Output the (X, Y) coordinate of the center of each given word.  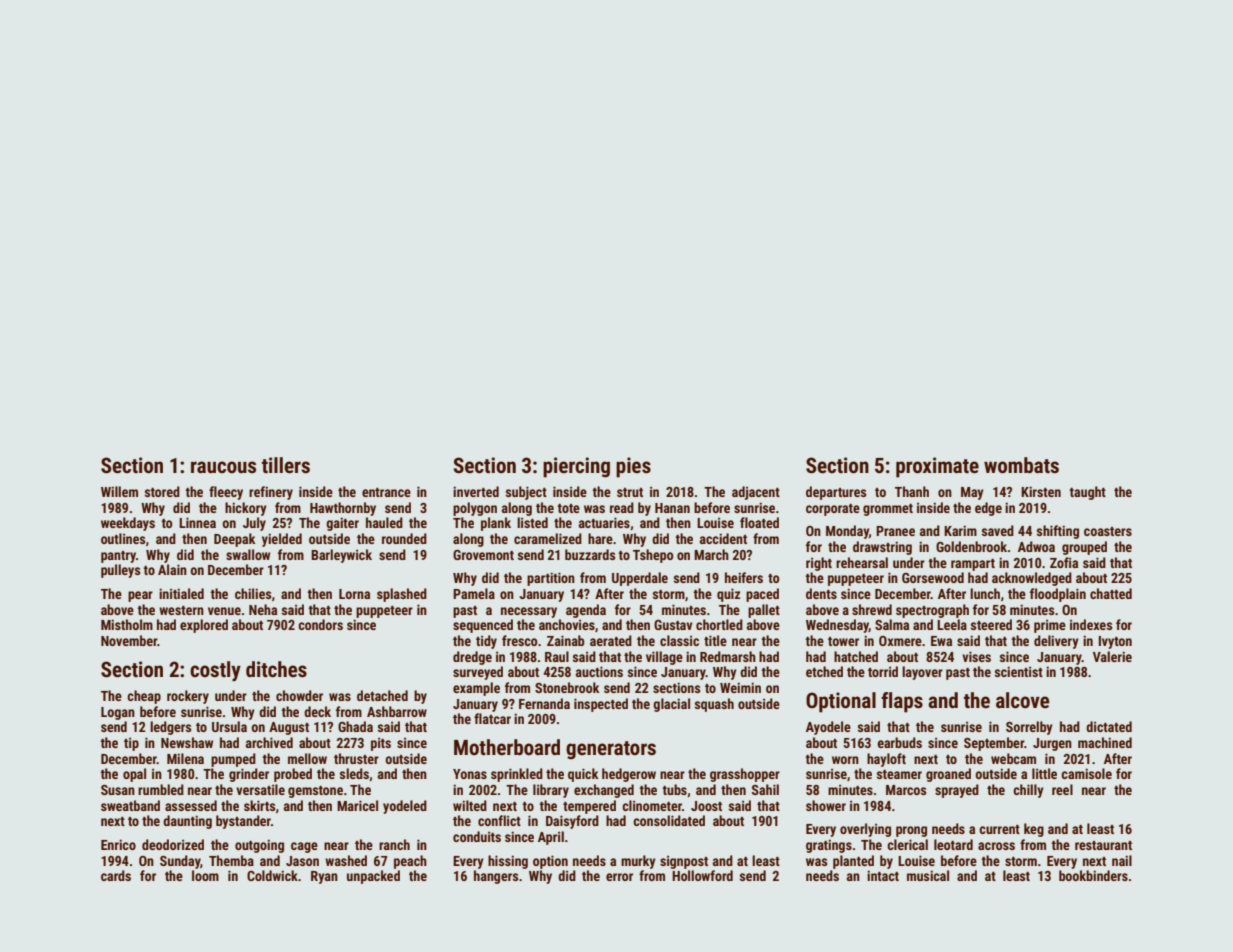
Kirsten (1041, 491)
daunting (187, 822)
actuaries (604, 522)
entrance (386, 492)
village (664, 658)
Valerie (1112, 656)
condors (320, 624)
